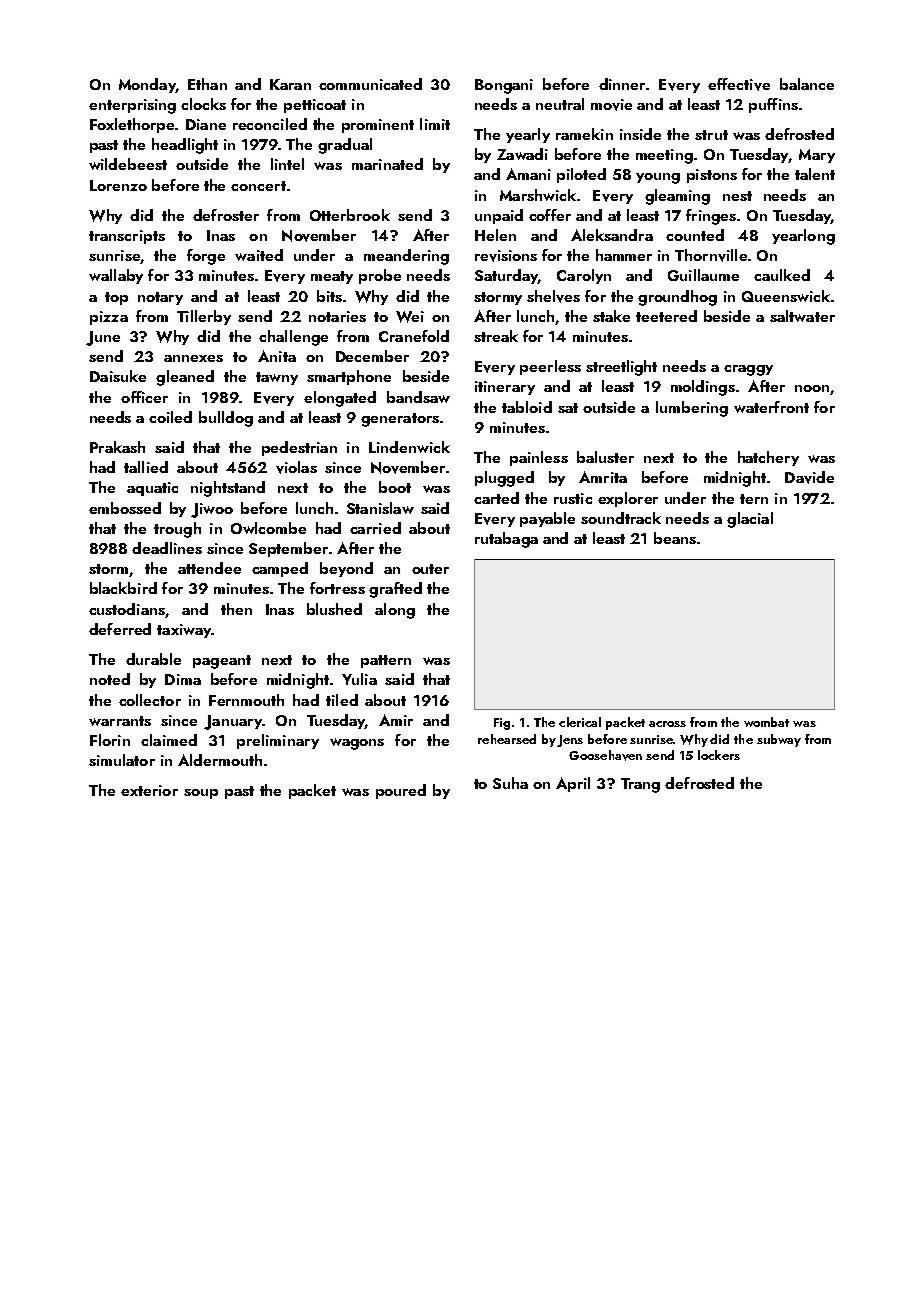 This screenshot has height=1308, width=924. Describe the element at coordinates (418, 397) in the screenshot. I see `bandsaw` at that location.
